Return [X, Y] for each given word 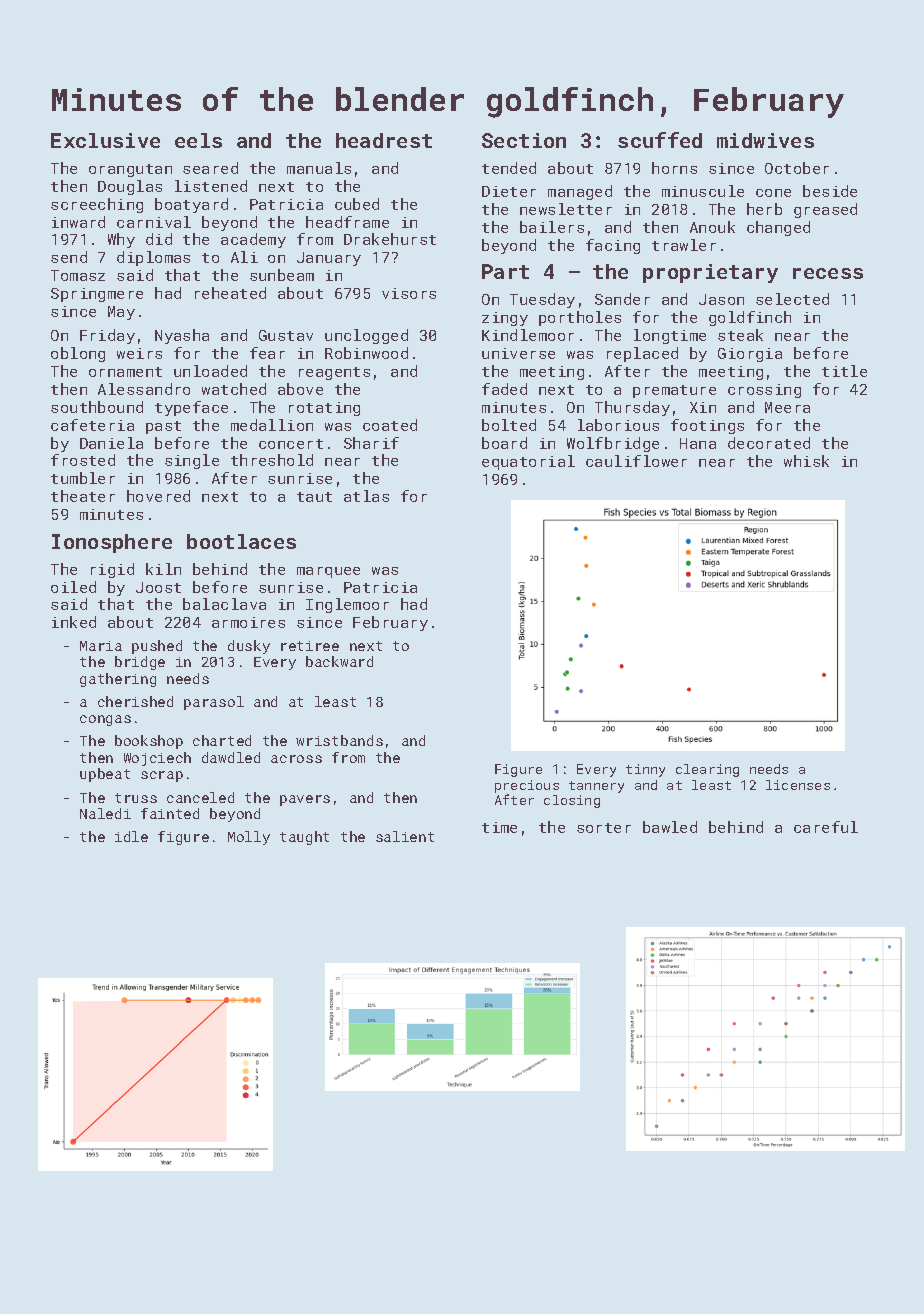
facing [613, 246]
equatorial [528, 462]
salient [405, 836]
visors [409, 293]
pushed [157, 647]
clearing [707, 770]
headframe [347, 222]
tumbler [83, 478]
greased [825, 210]
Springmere [97, 295]
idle [131, 836]
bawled [670, 827]
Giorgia [750, 355]
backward [339, 661]
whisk [806, 461]
